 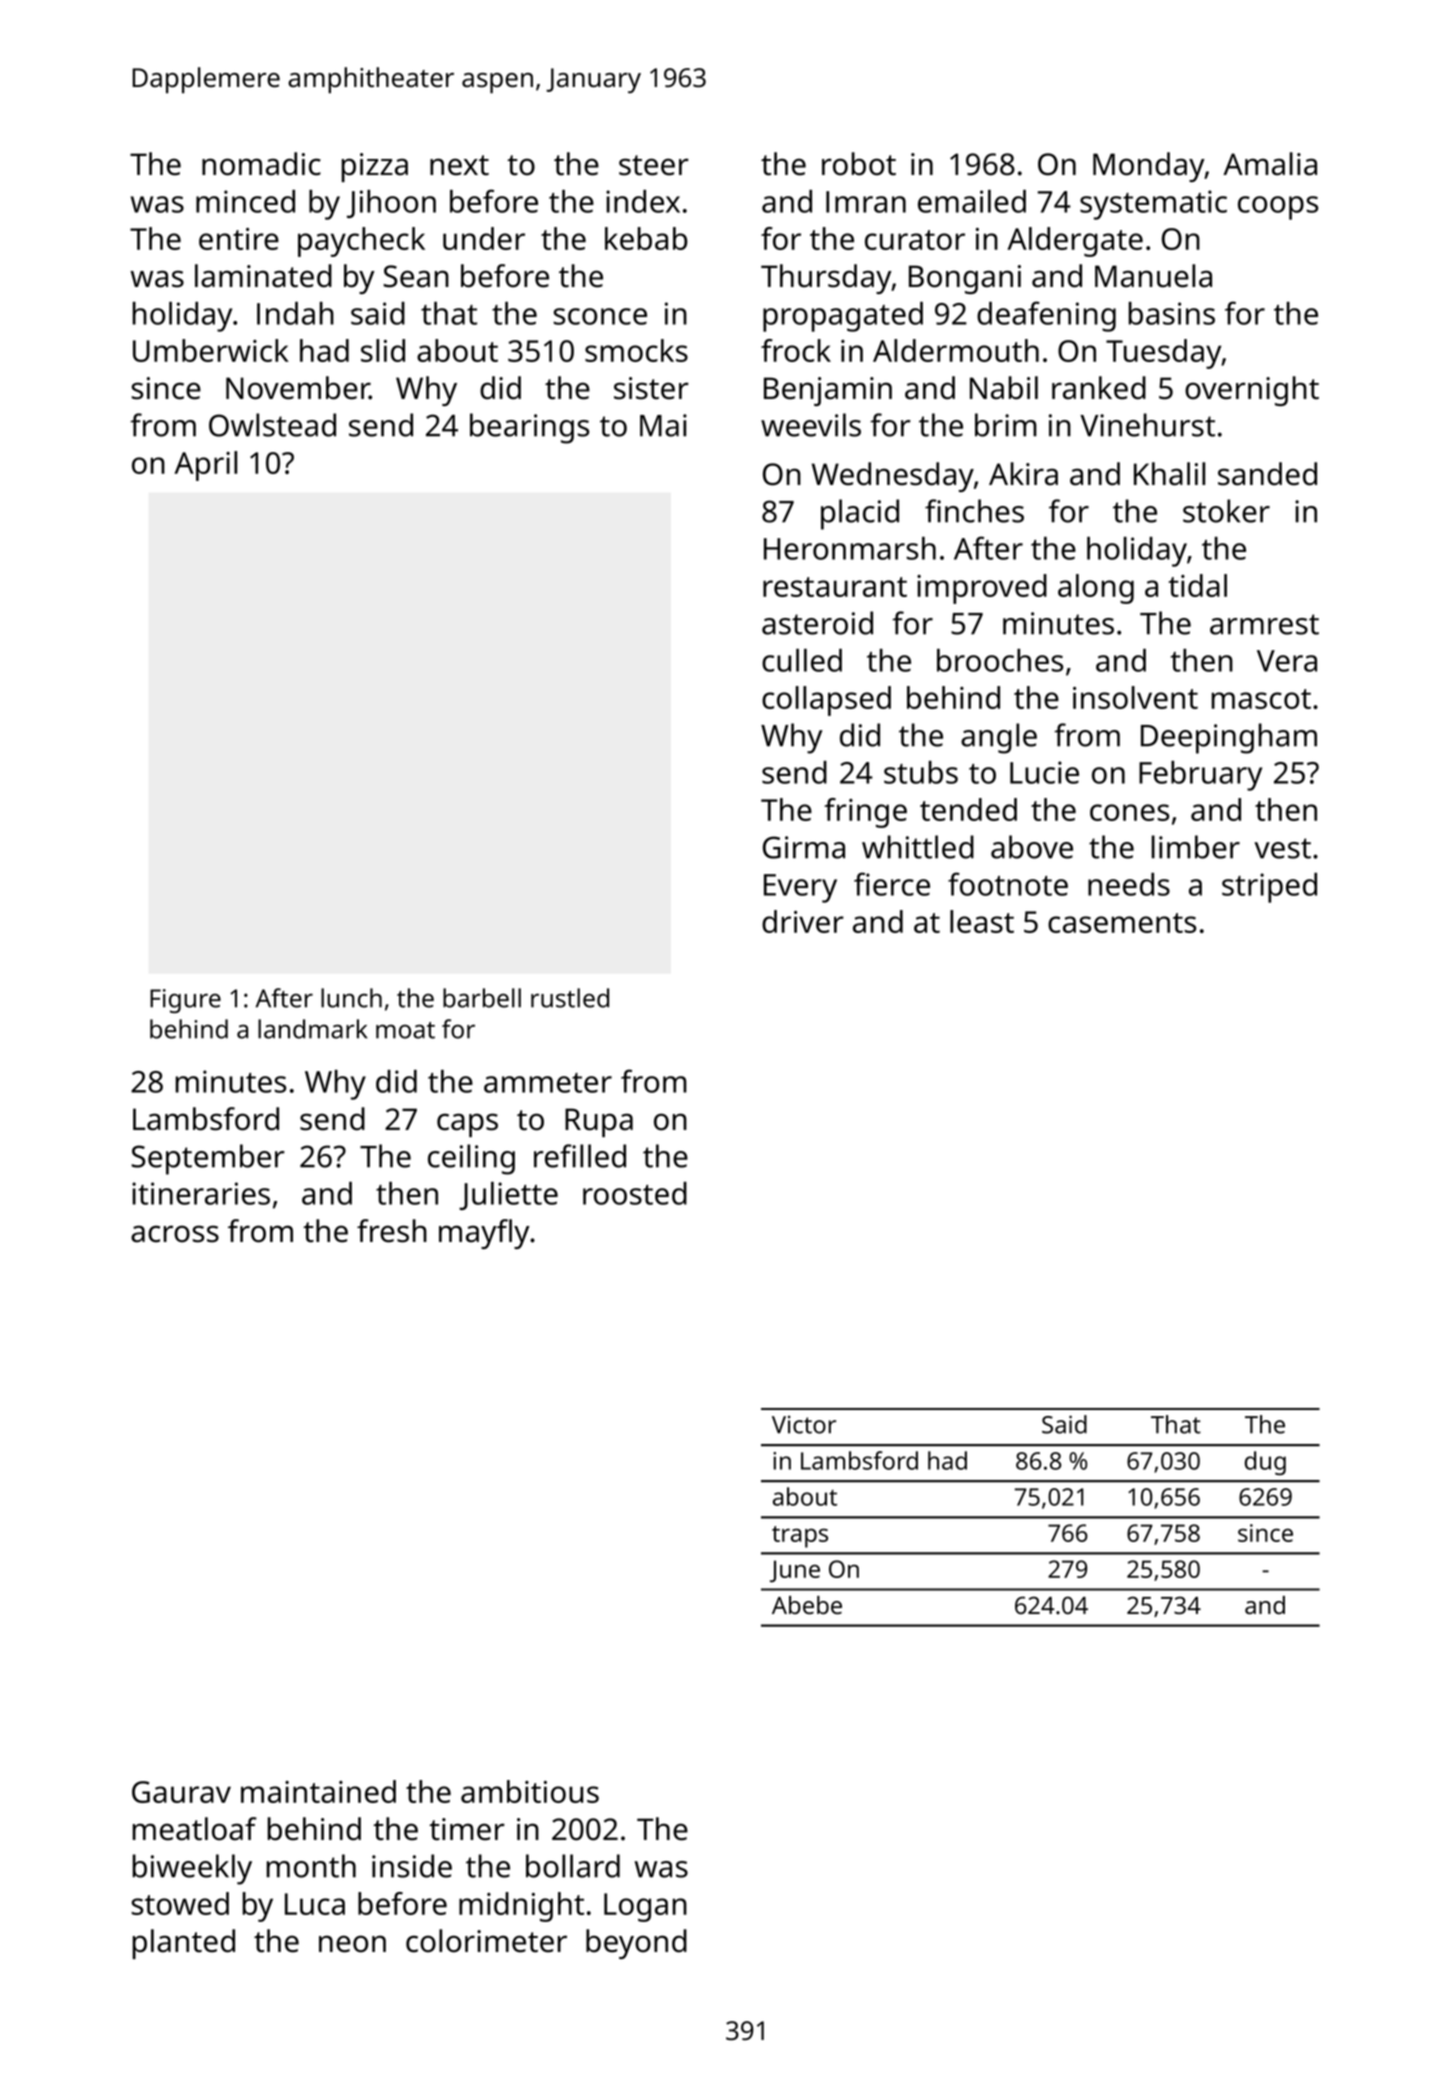 I want to click on planted, so click(x=184, y=1944).
